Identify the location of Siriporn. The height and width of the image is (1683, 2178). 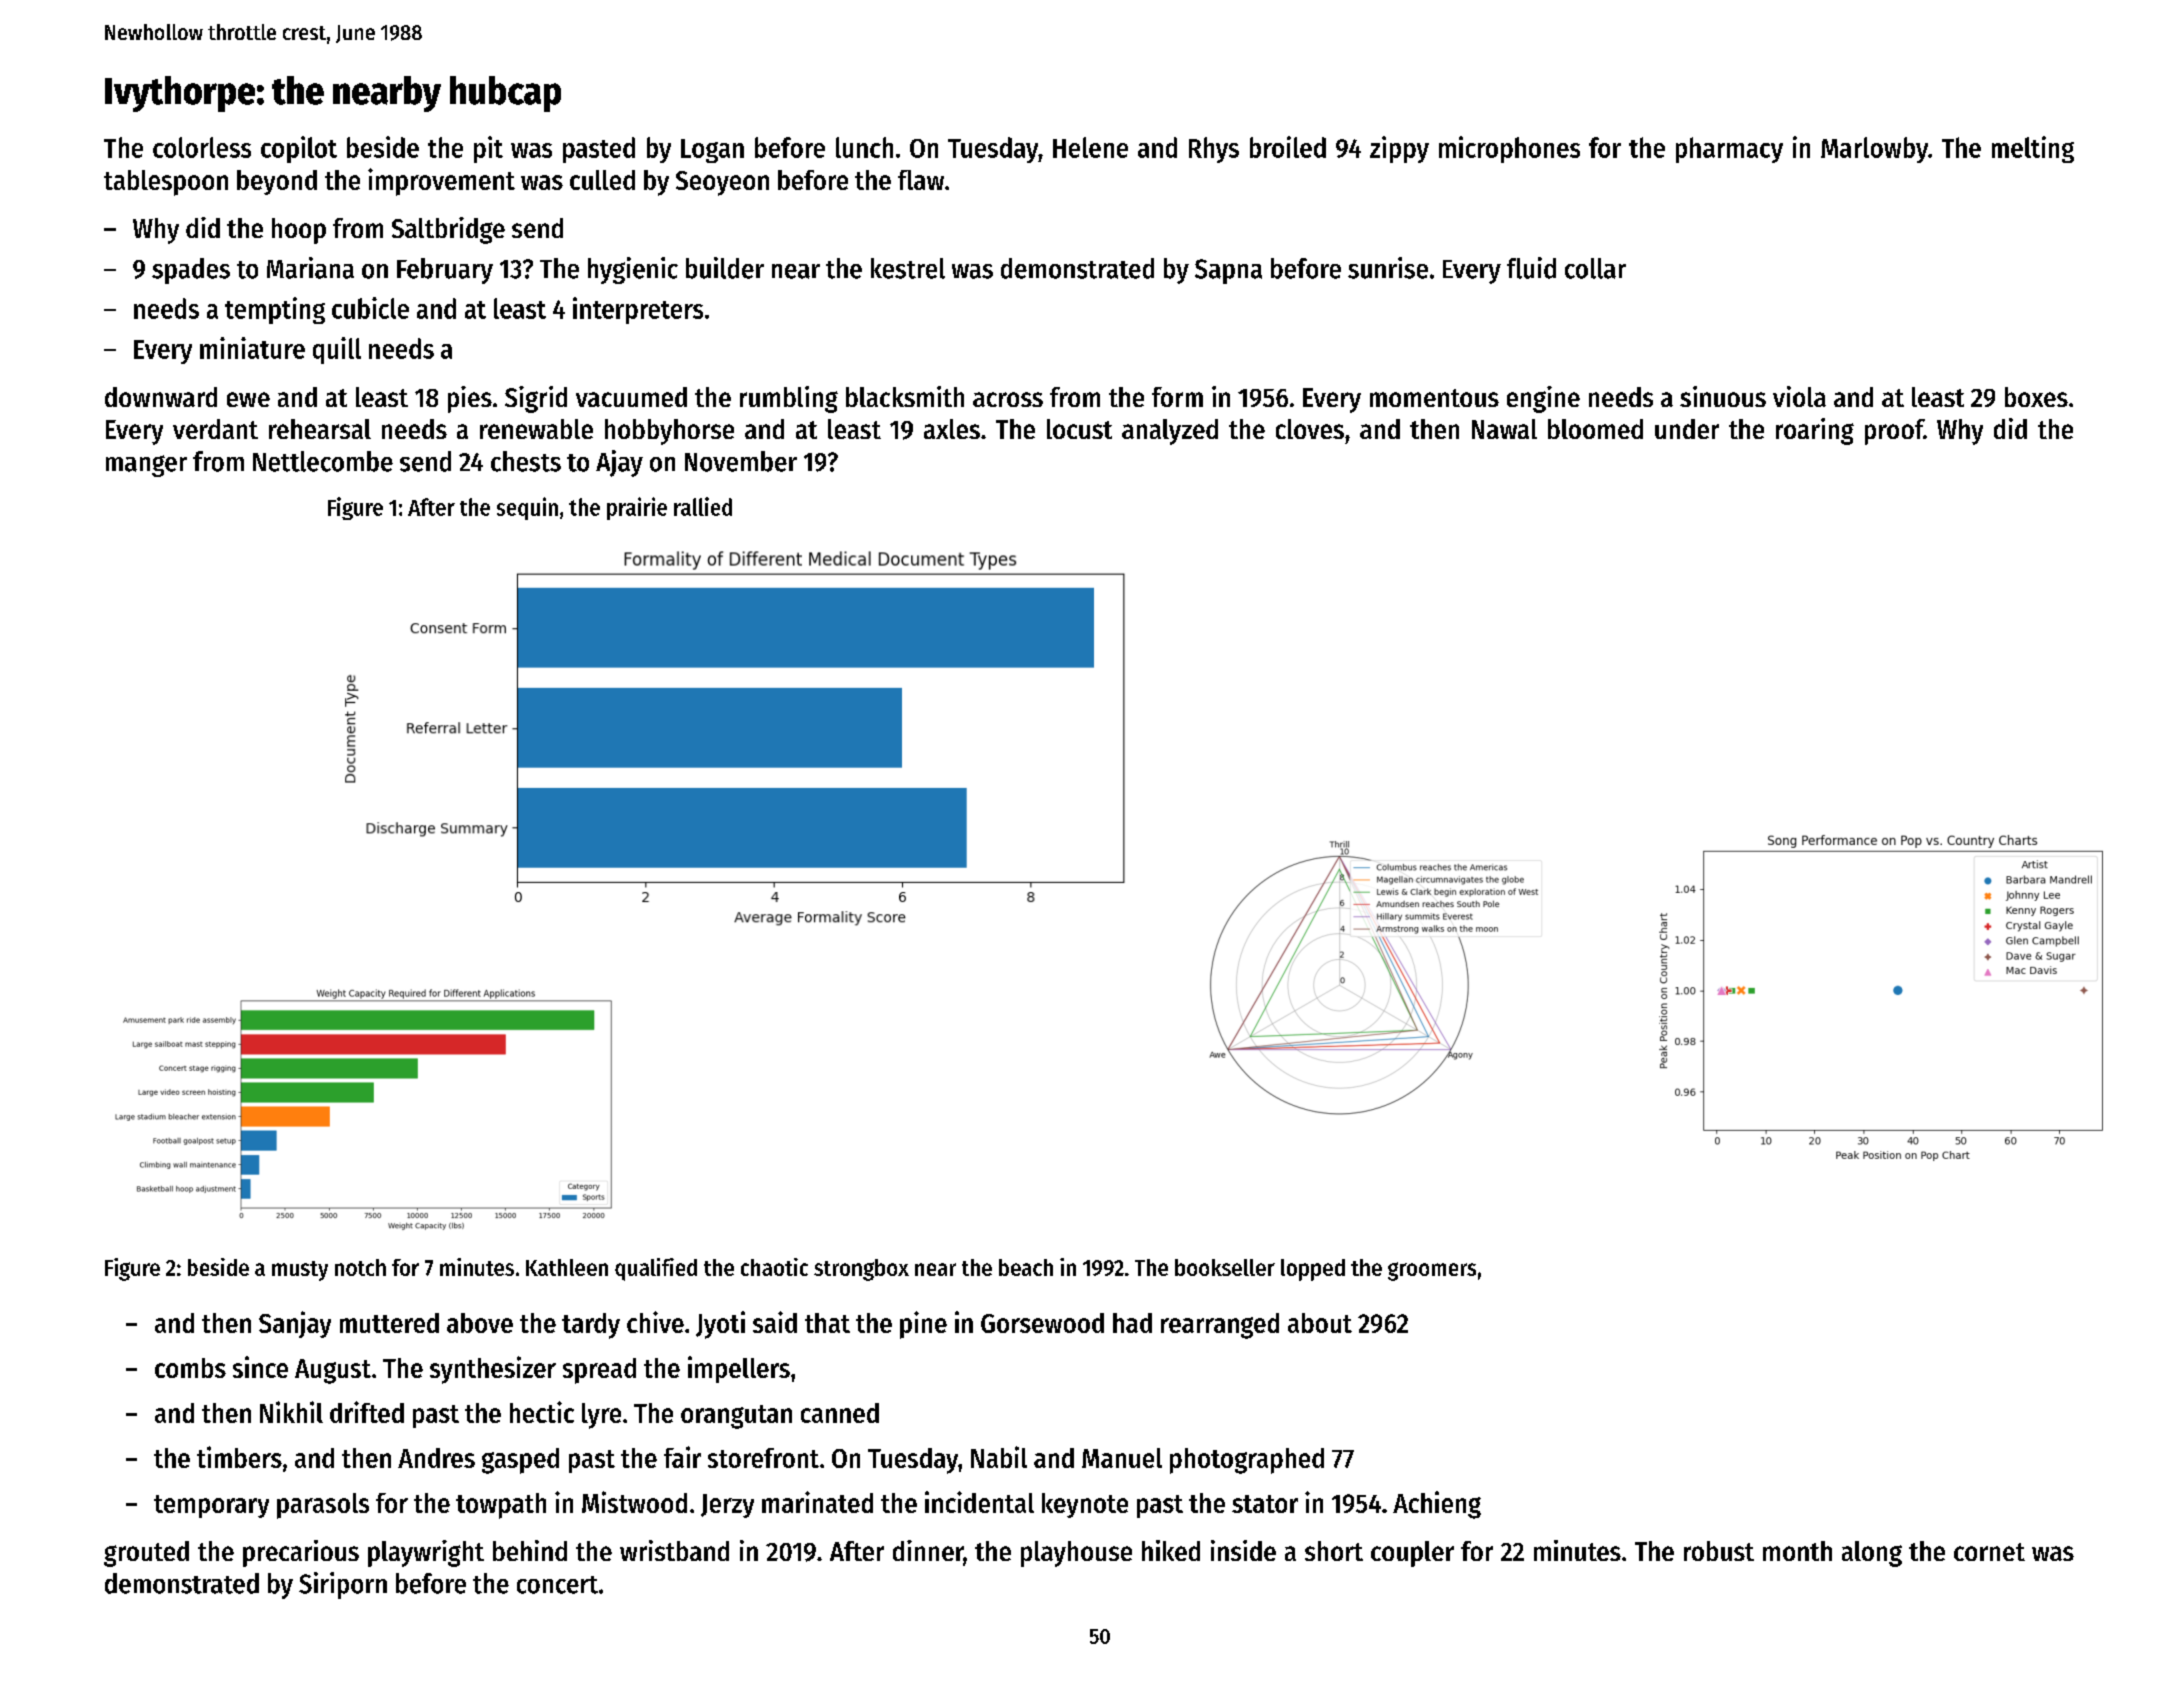
(343, 1585).
